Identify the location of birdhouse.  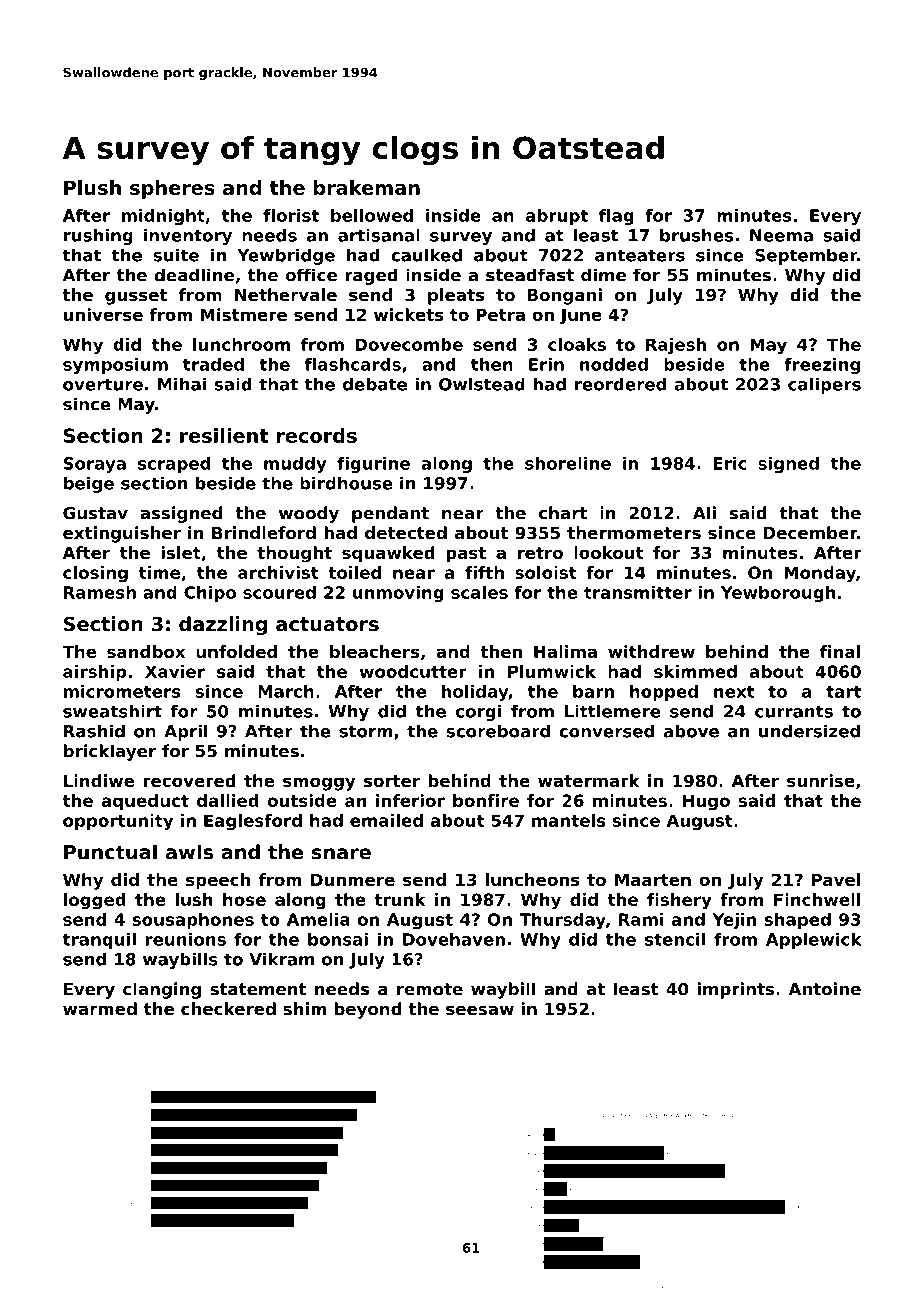
(346, 483).
